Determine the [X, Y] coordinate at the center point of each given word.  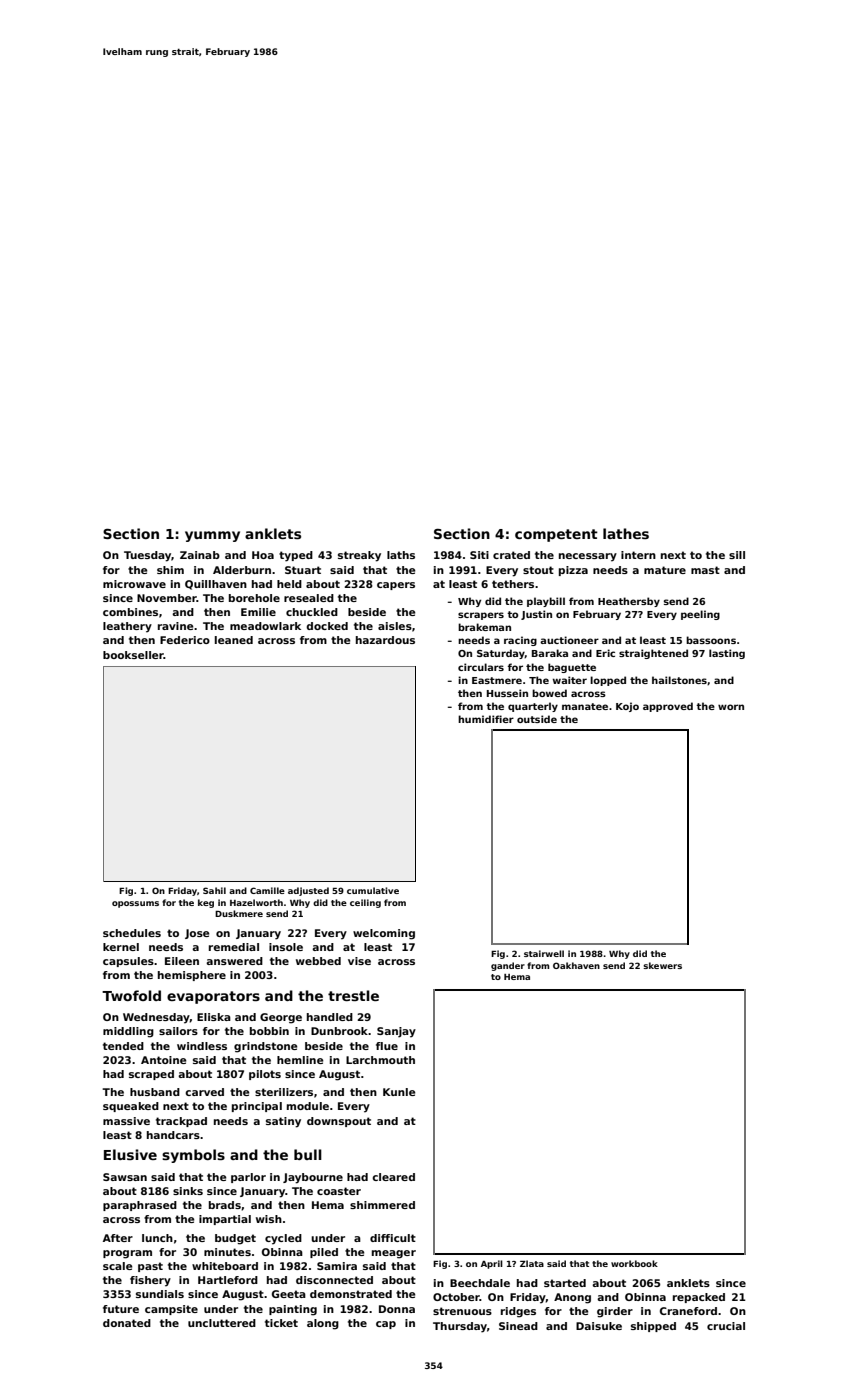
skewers [662, 965]
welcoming [384, 934]
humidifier [486, 719]
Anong [572, 1298]
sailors [178, 1031]
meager [394, 1254]
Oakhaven [576, 965]
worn [731, 707]
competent [556, 535]
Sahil [214, 890]
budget [235, 1239]
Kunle [399, 1092]
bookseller [133, 655]
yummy [212, 536]
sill [737, 555]
